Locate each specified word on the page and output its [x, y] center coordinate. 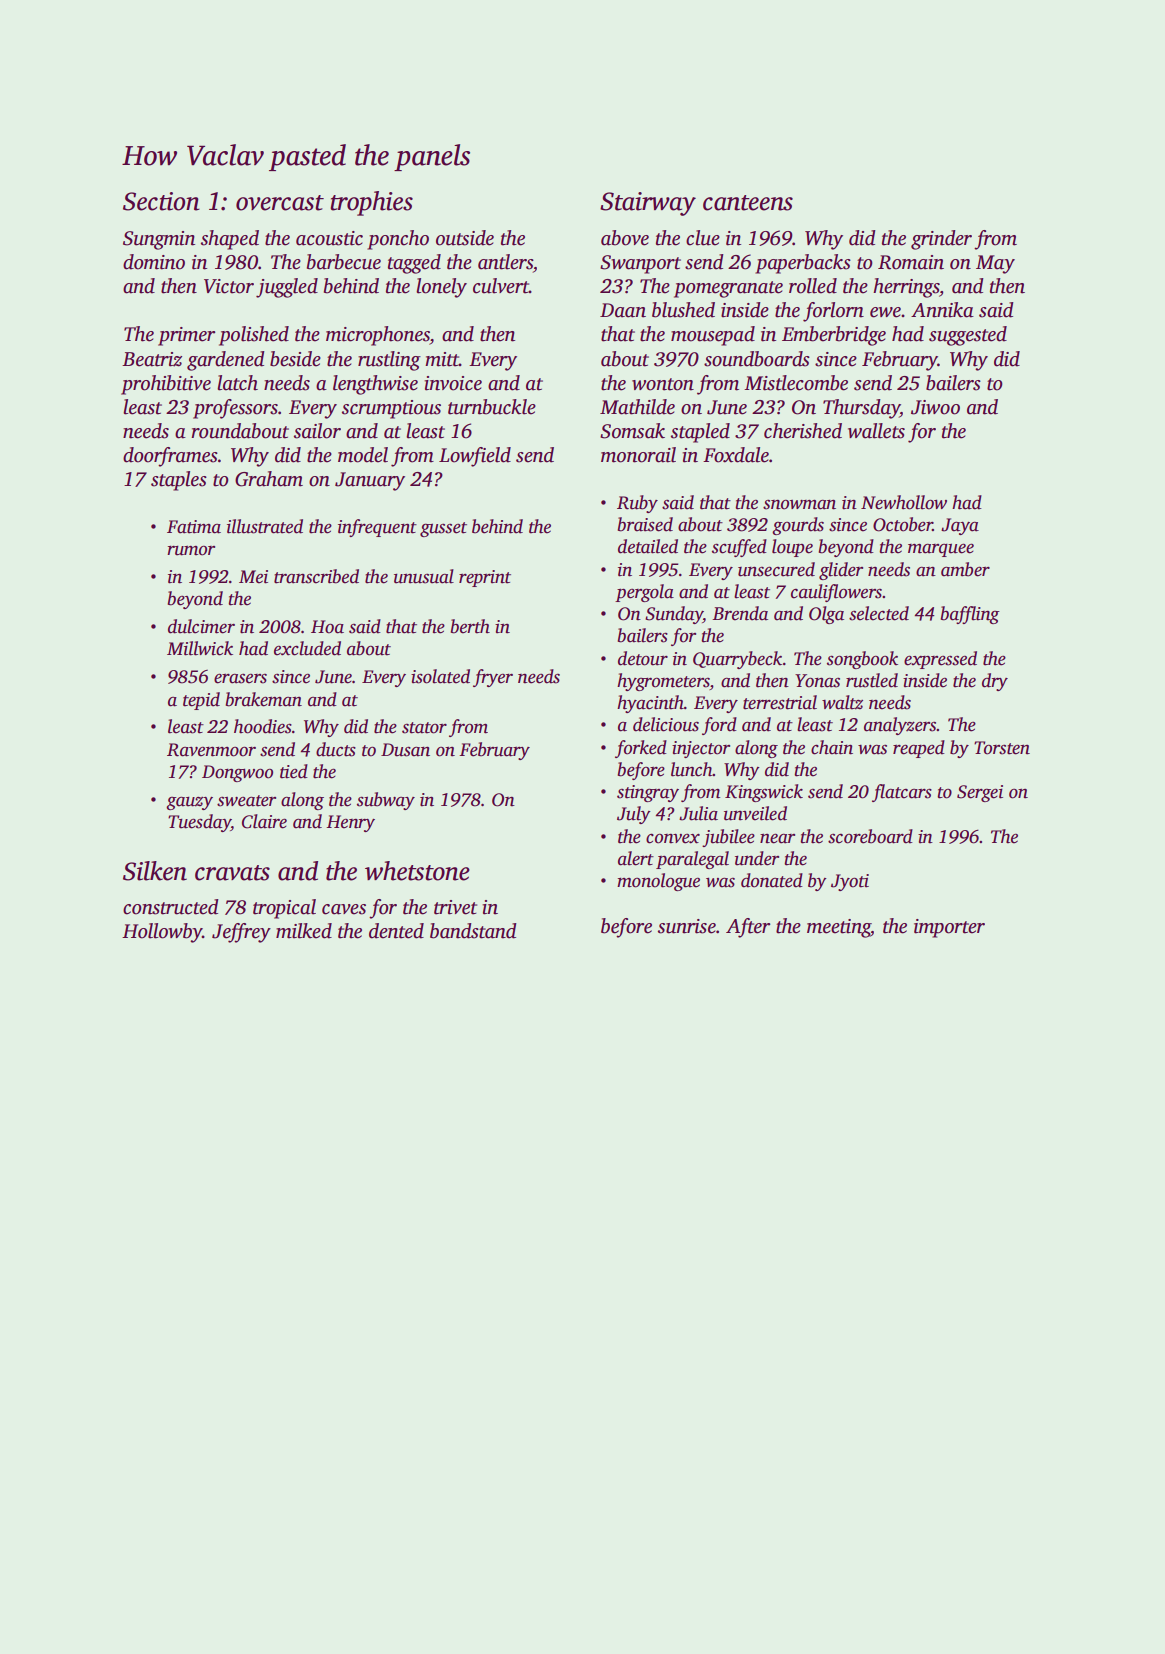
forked [641, 749]
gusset [443, 529]
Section [161, 201]
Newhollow [904, 502]
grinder [941, 240]
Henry [350, 823]
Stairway [648, 204]
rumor [191, 550]
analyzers [900, 726]
